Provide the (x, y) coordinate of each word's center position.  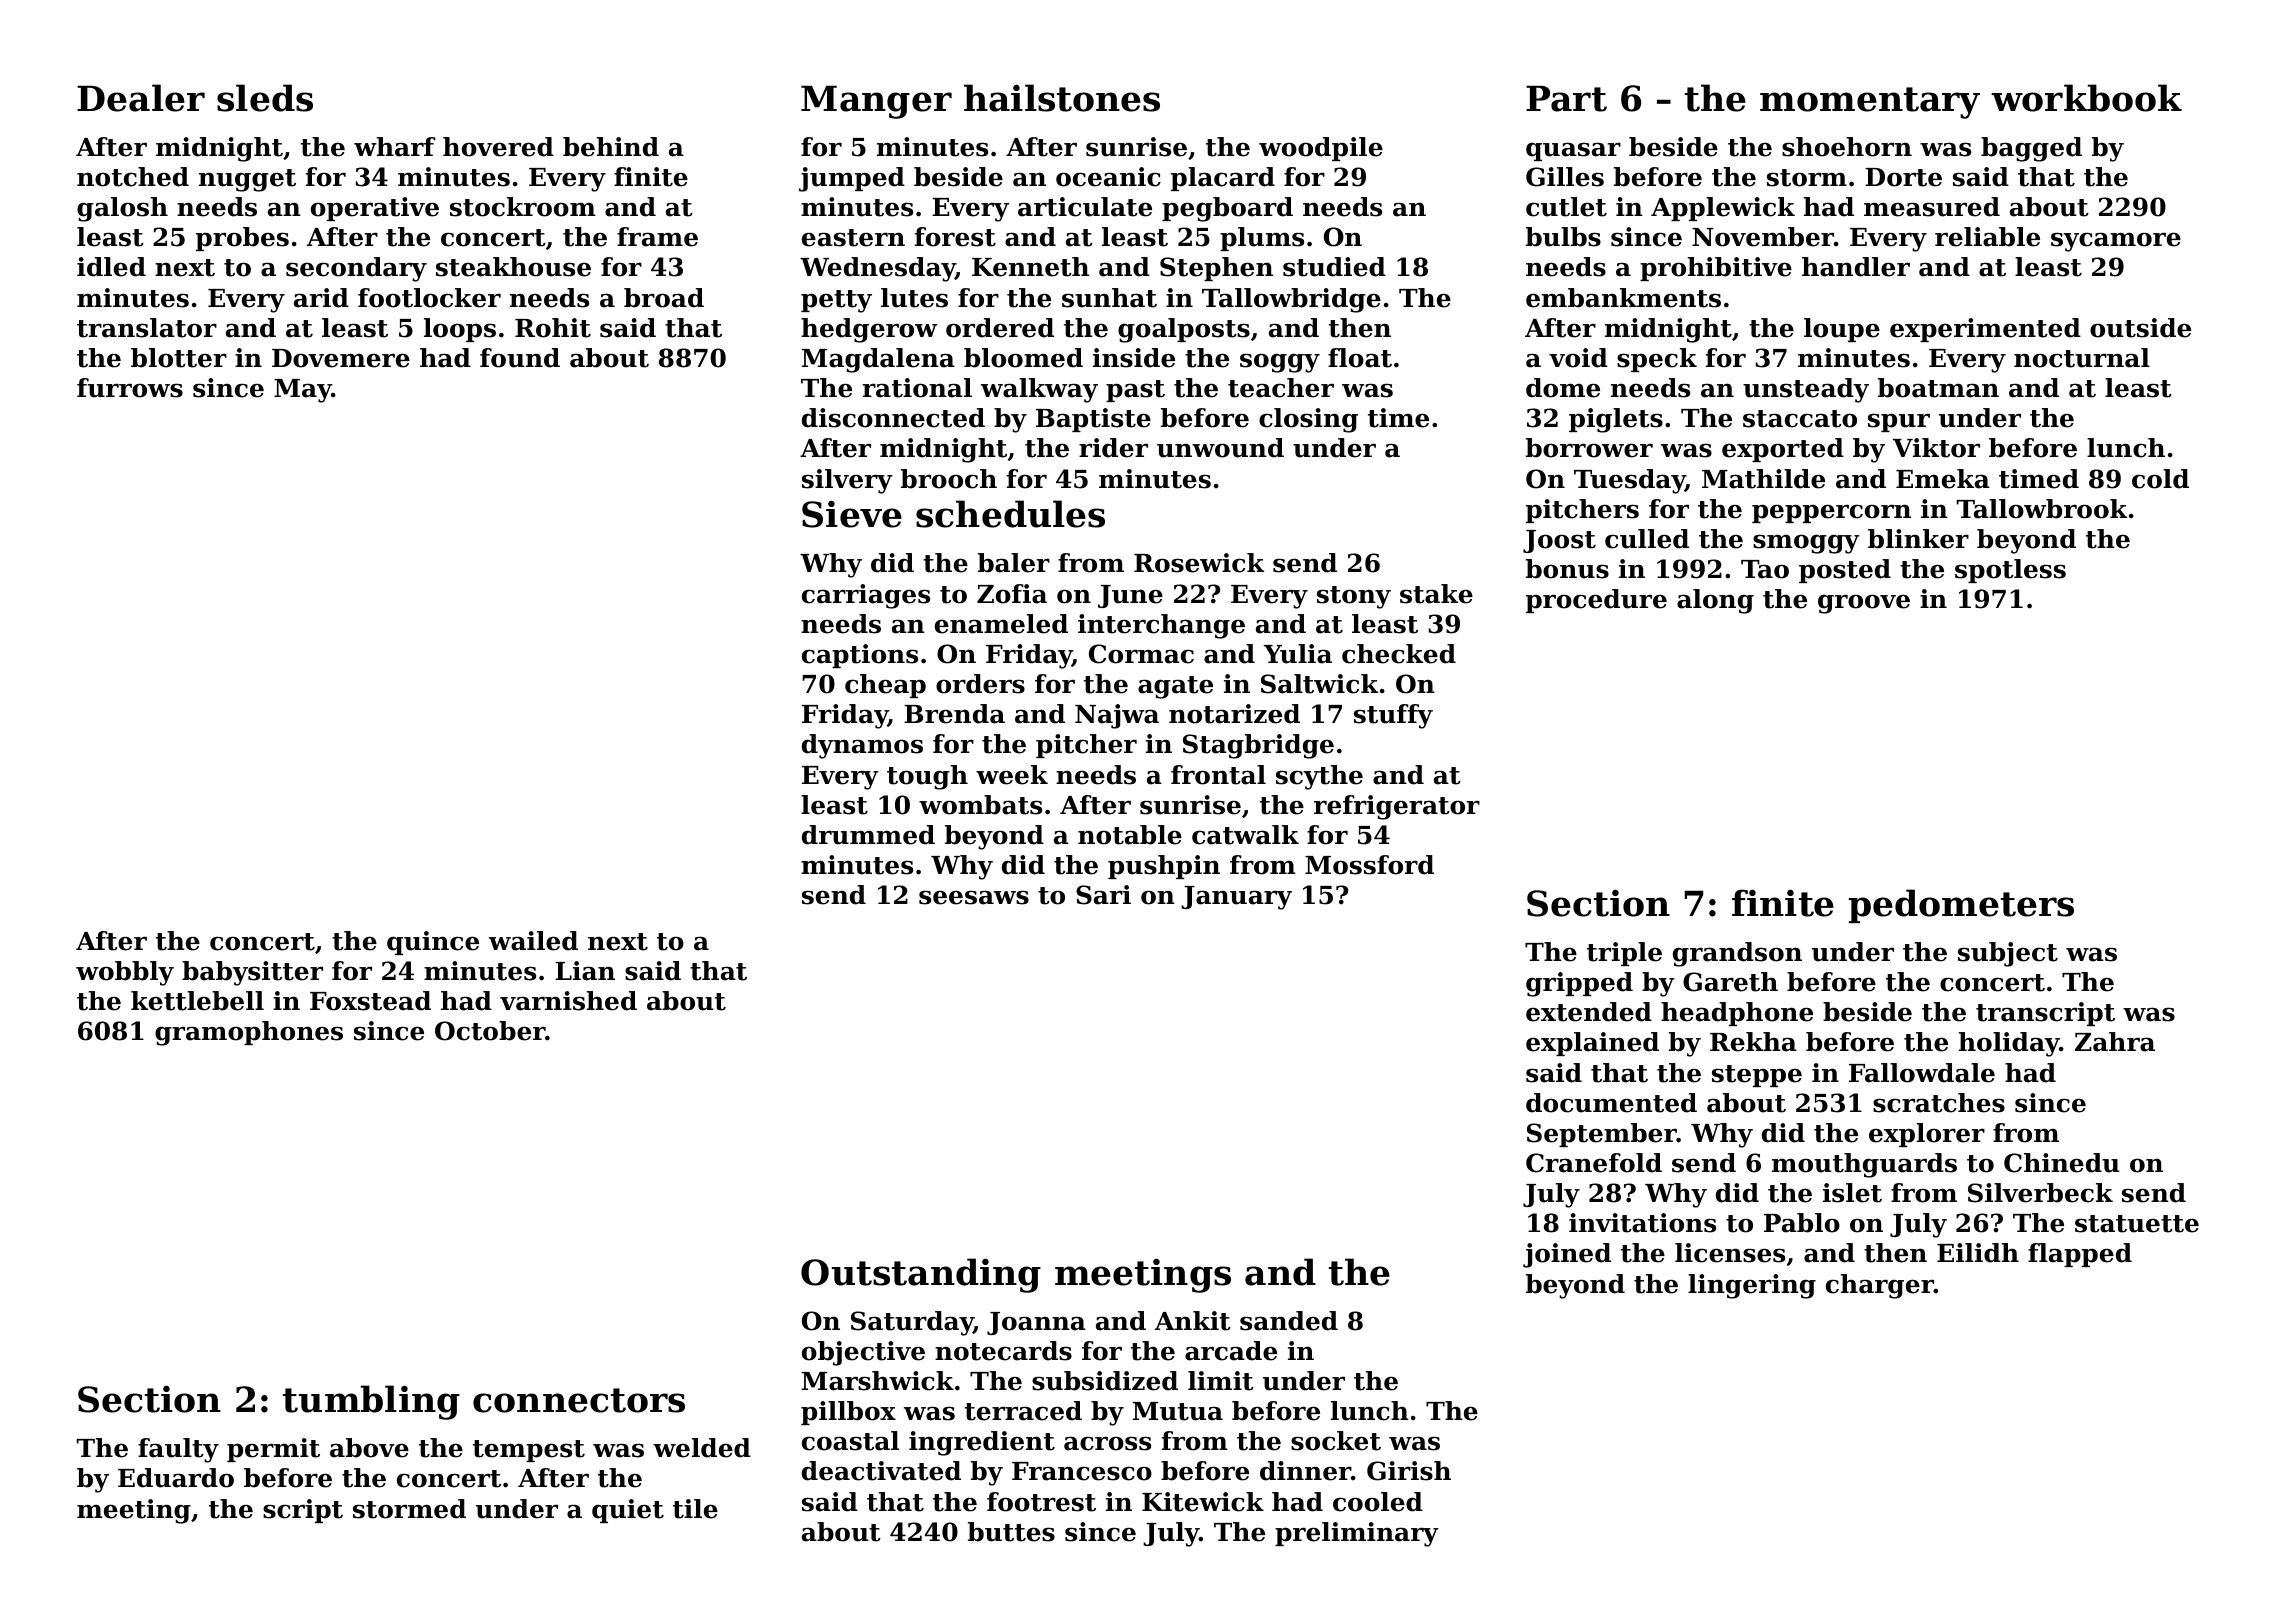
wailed (533, 941)
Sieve (852, 514)
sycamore (2116, 242)
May (303, 391)
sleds (265, 98)
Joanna (1036, 1323)
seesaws (974, 897)
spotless (2010, 571)
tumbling (371, 1402)
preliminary (1357, 1534)
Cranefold (1594, 1163)
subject (2008, 954)
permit (273, 1450)
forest (955, 237)
